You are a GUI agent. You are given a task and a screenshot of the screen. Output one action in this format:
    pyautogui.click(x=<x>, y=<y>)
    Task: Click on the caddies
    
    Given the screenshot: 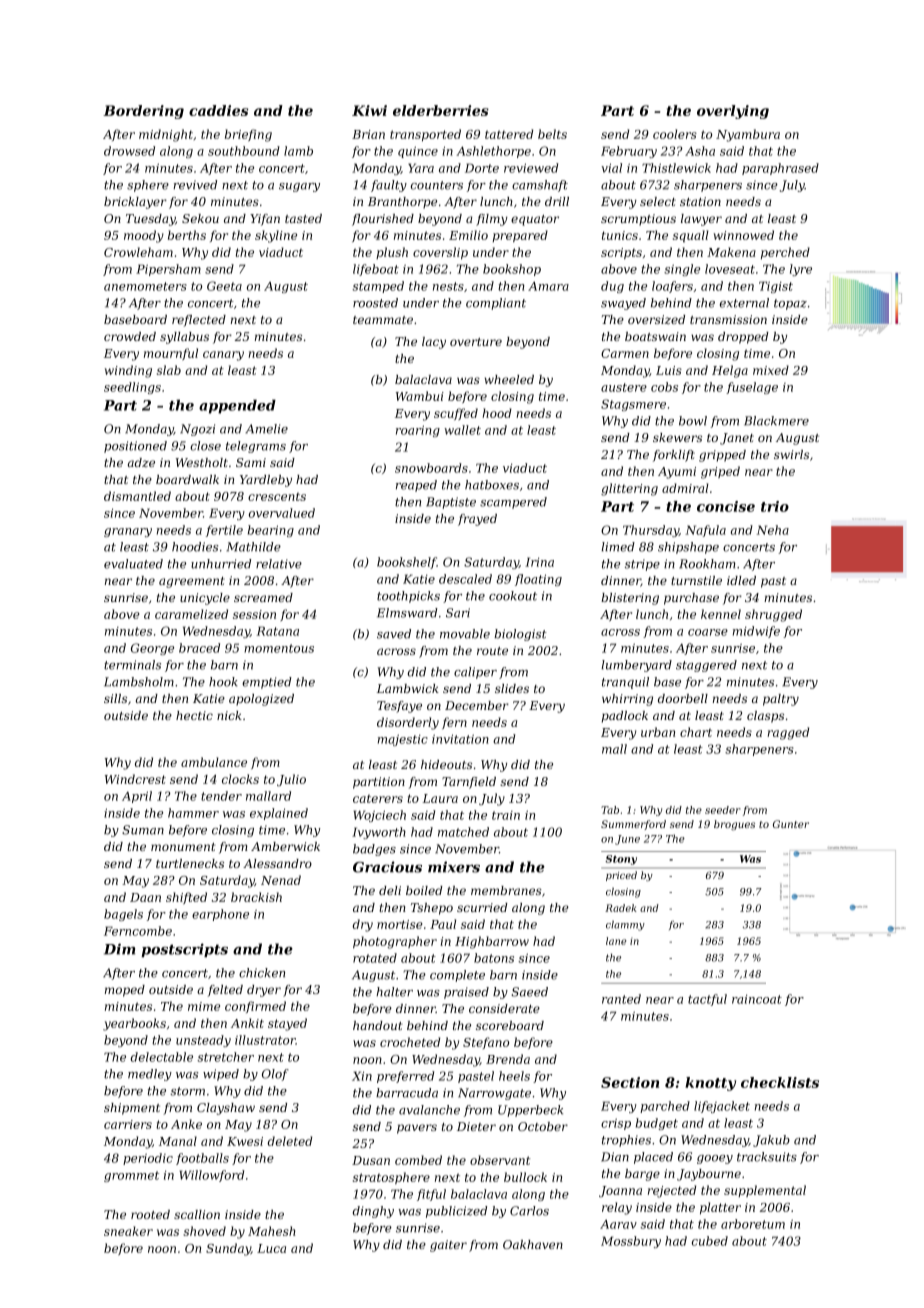 What is the action you would take?
    pyautogui.click(x=218, y=110)
